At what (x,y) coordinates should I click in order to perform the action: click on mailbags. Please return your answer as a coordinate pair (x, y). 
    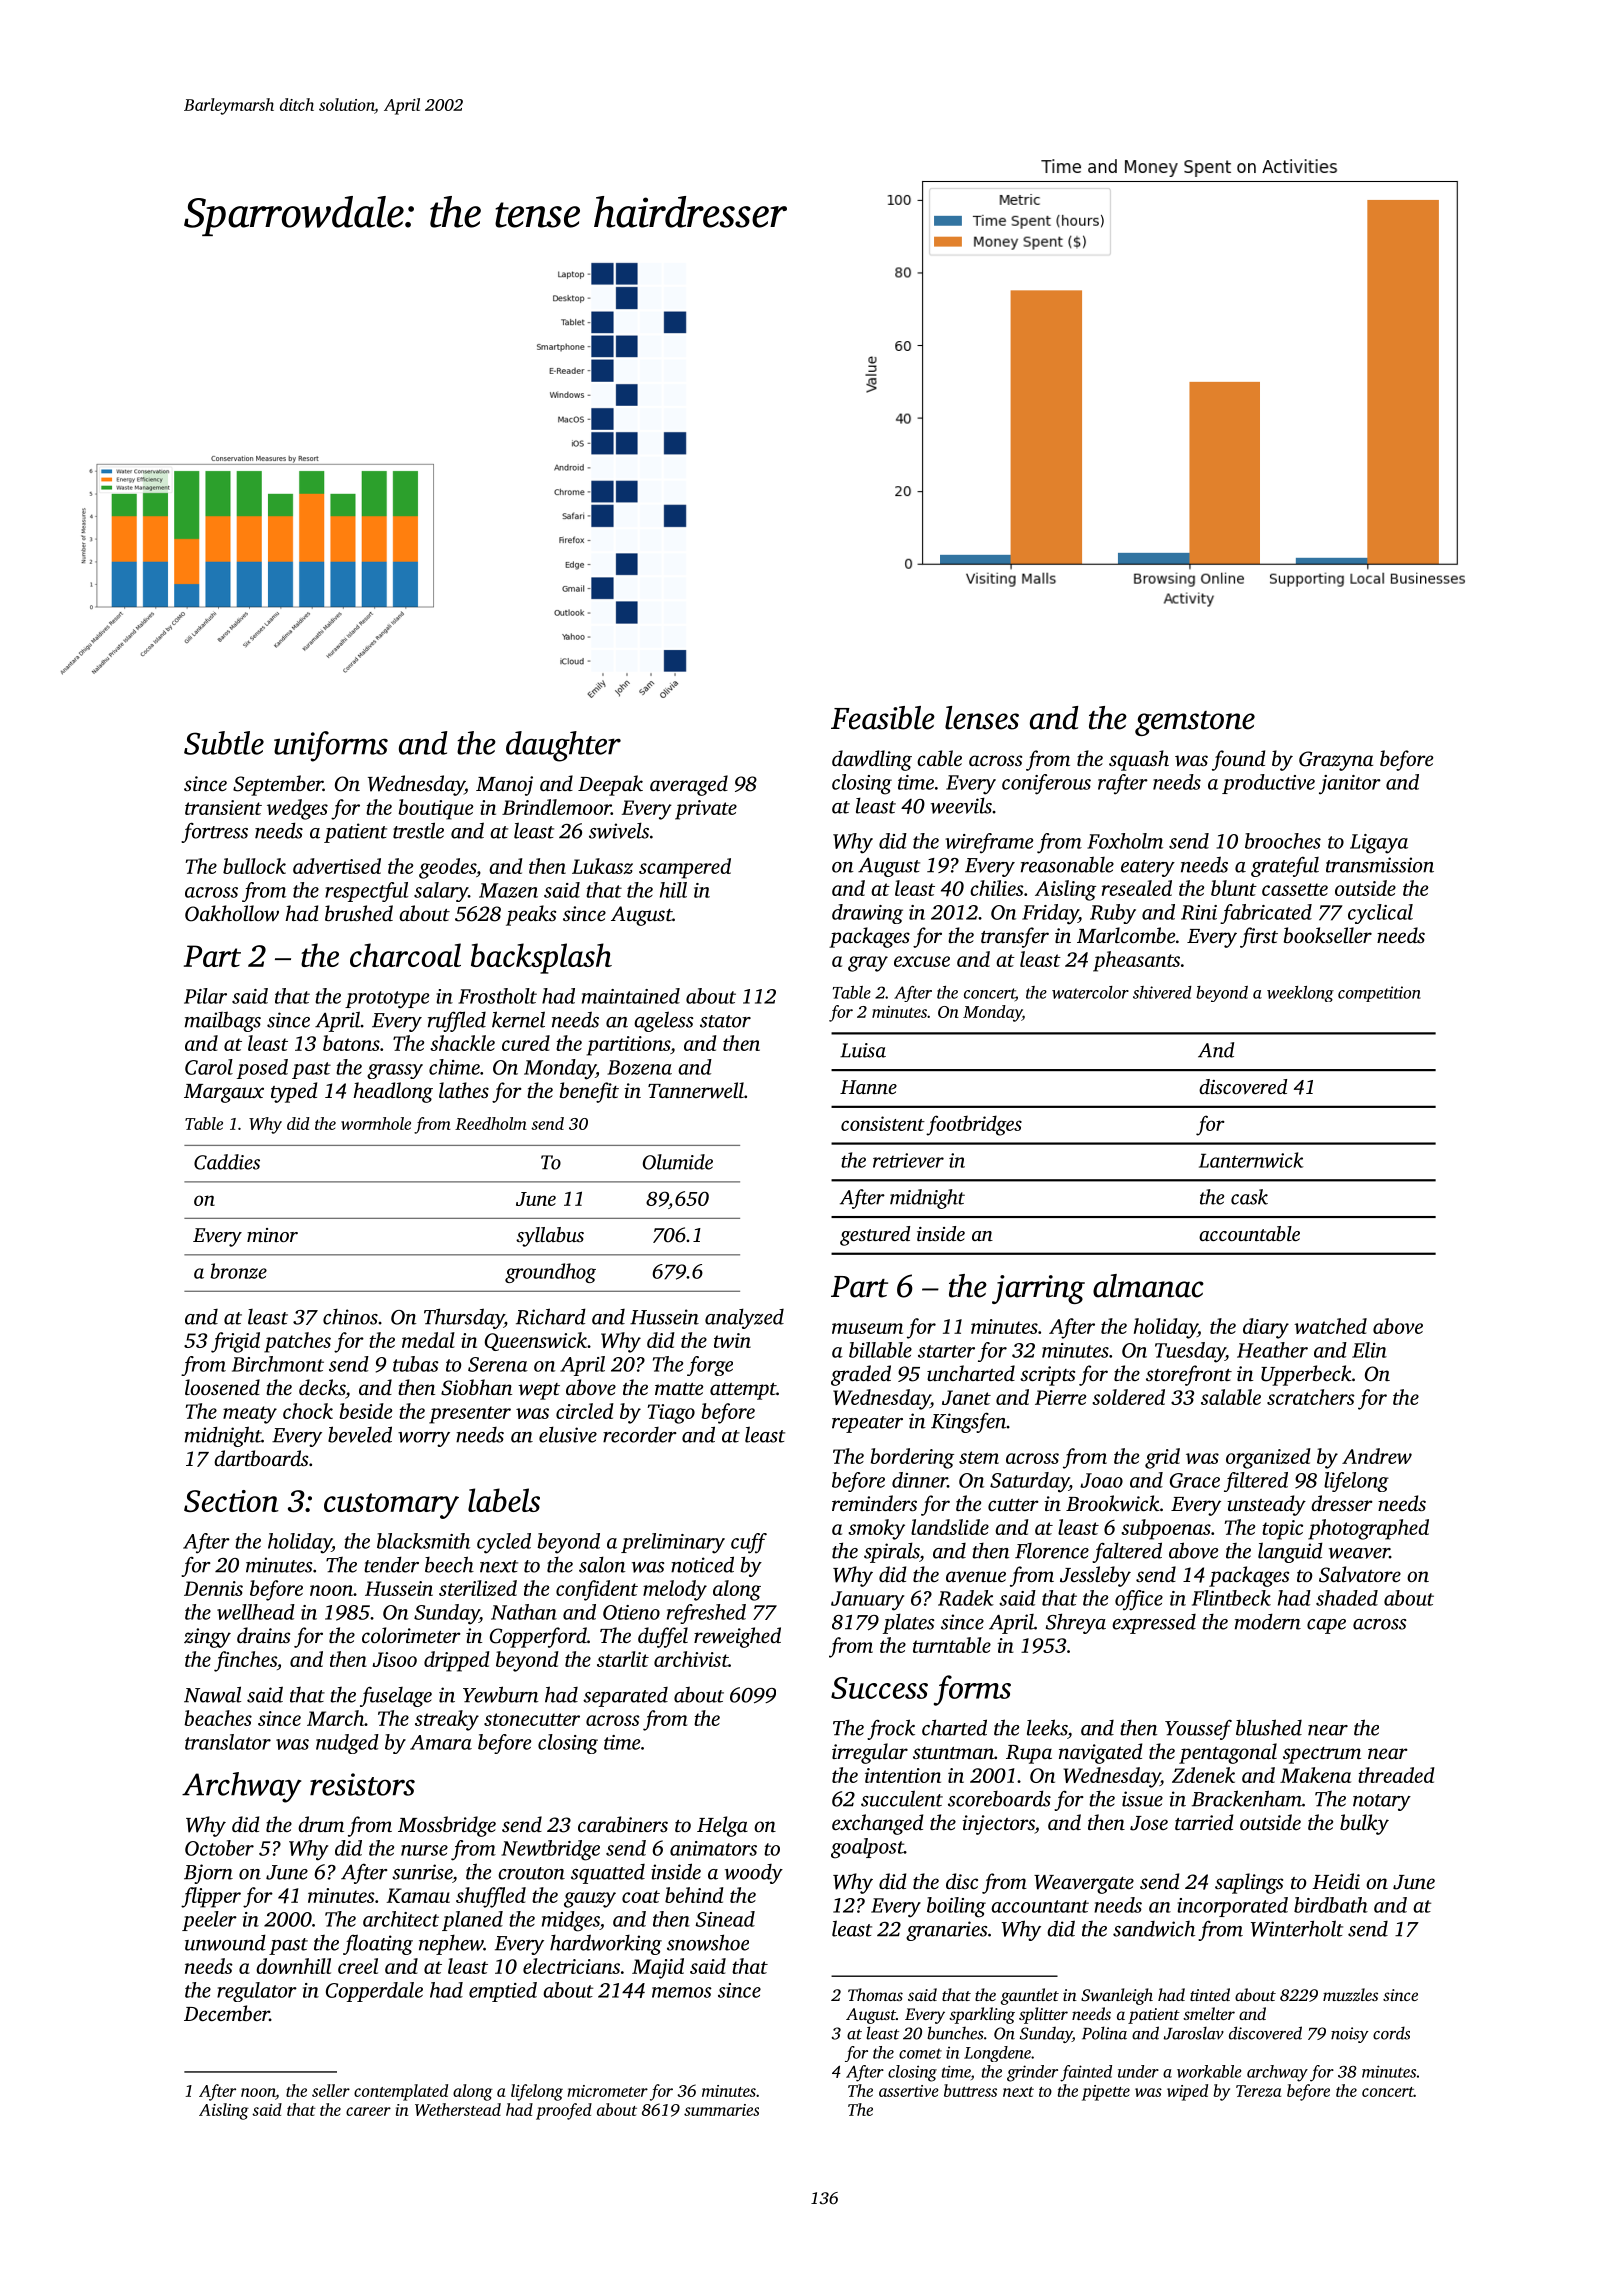
    Looking at the image, I should click on (223, 1022).
